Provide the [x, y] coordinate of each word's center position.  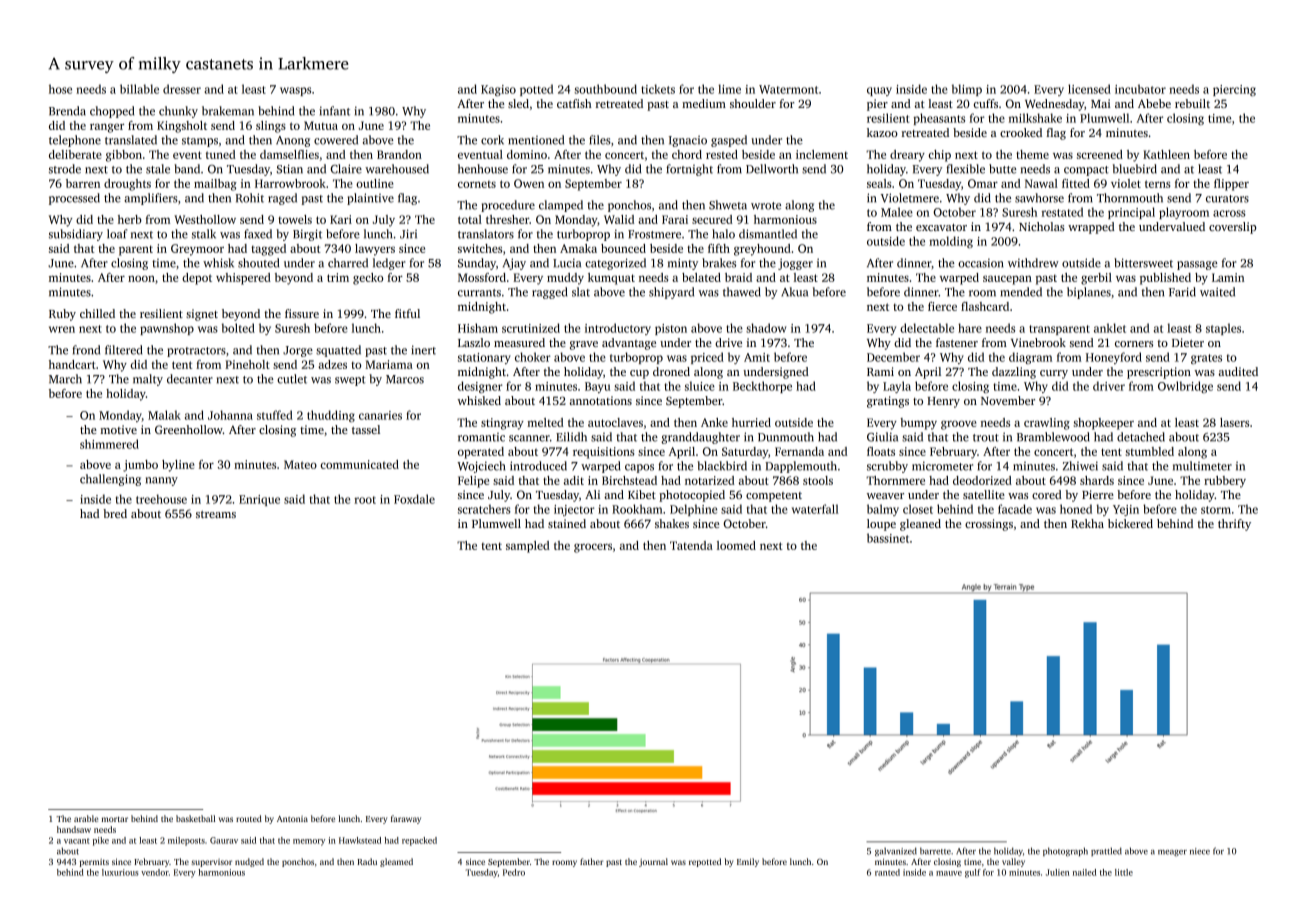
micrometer [942, 466]
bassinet [888, 538]
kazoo [882, 132]
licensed [1089, 89]
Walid [619, 219]
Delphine [693, 510]
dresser [182, 89]
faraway [406, 819]
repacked [419, 841]
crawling [1047, 424]
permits [94, 863]
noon [141, 278]
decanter [190, 379]
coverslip [1232, 228]
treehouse [161, 499]
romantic [481, 437]
